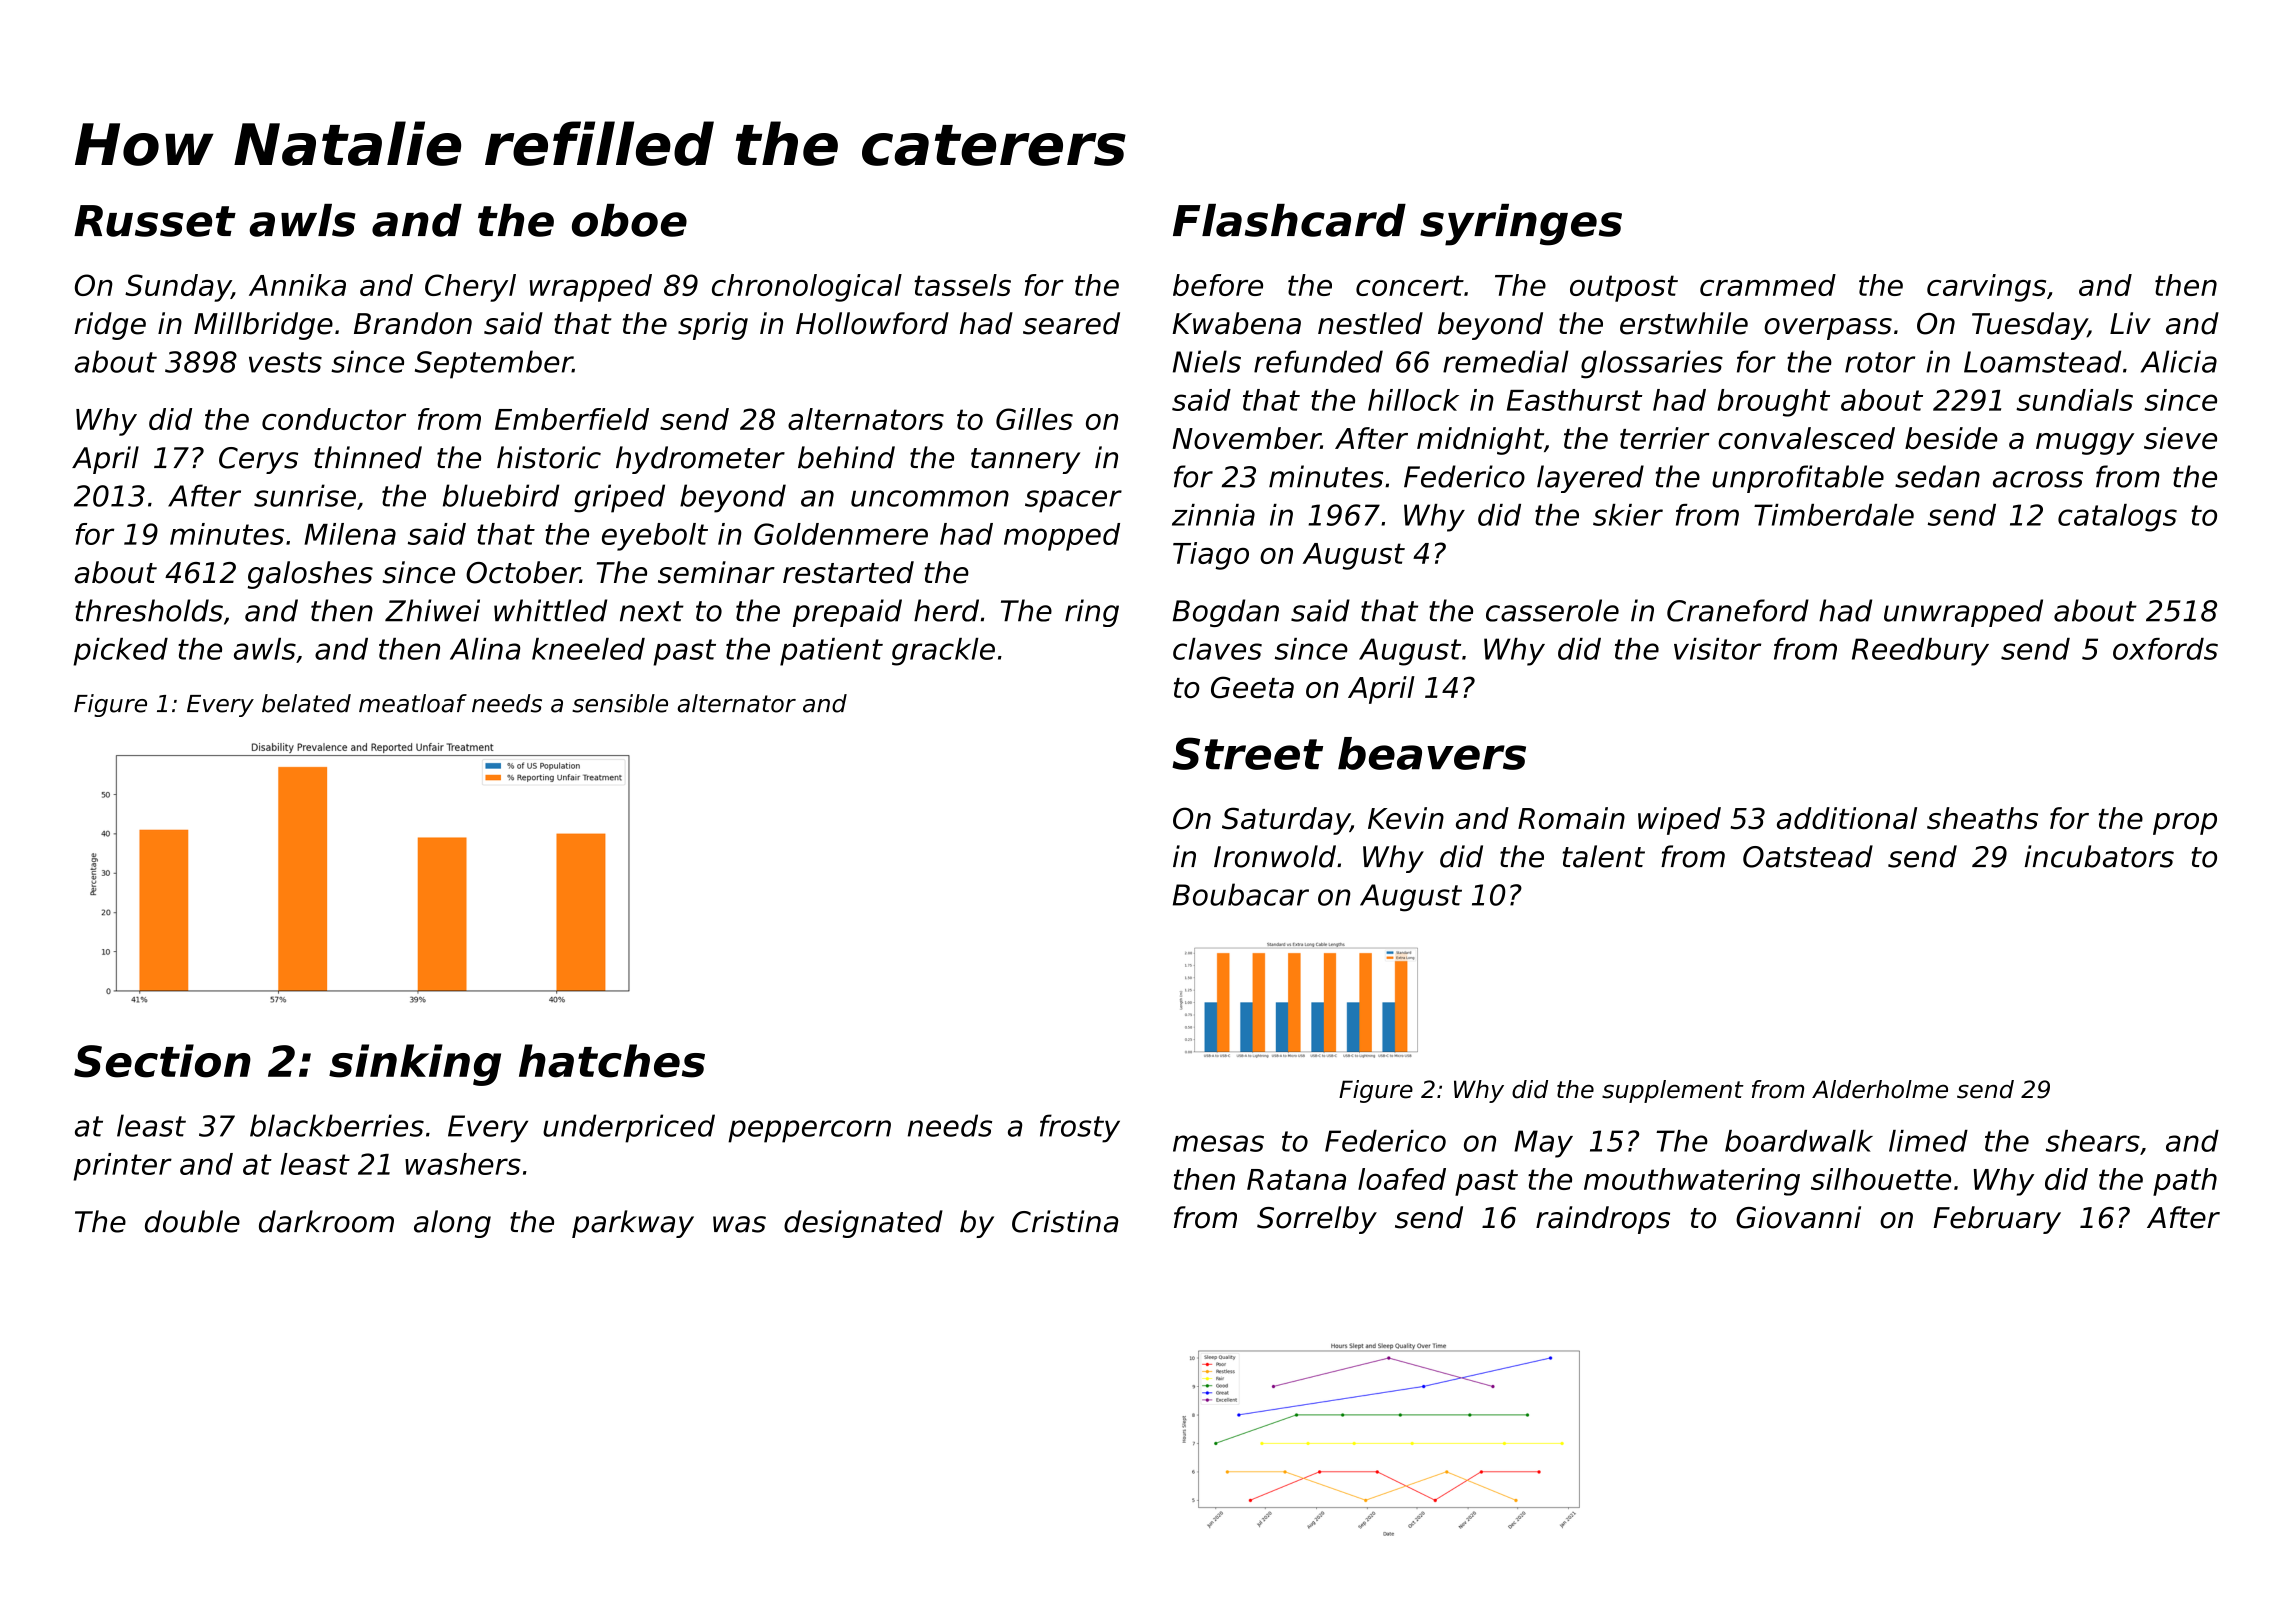  What do you see at coordinates (633, 1224) in the document?
I see `parkway` at bounding box center [633, 1224].
